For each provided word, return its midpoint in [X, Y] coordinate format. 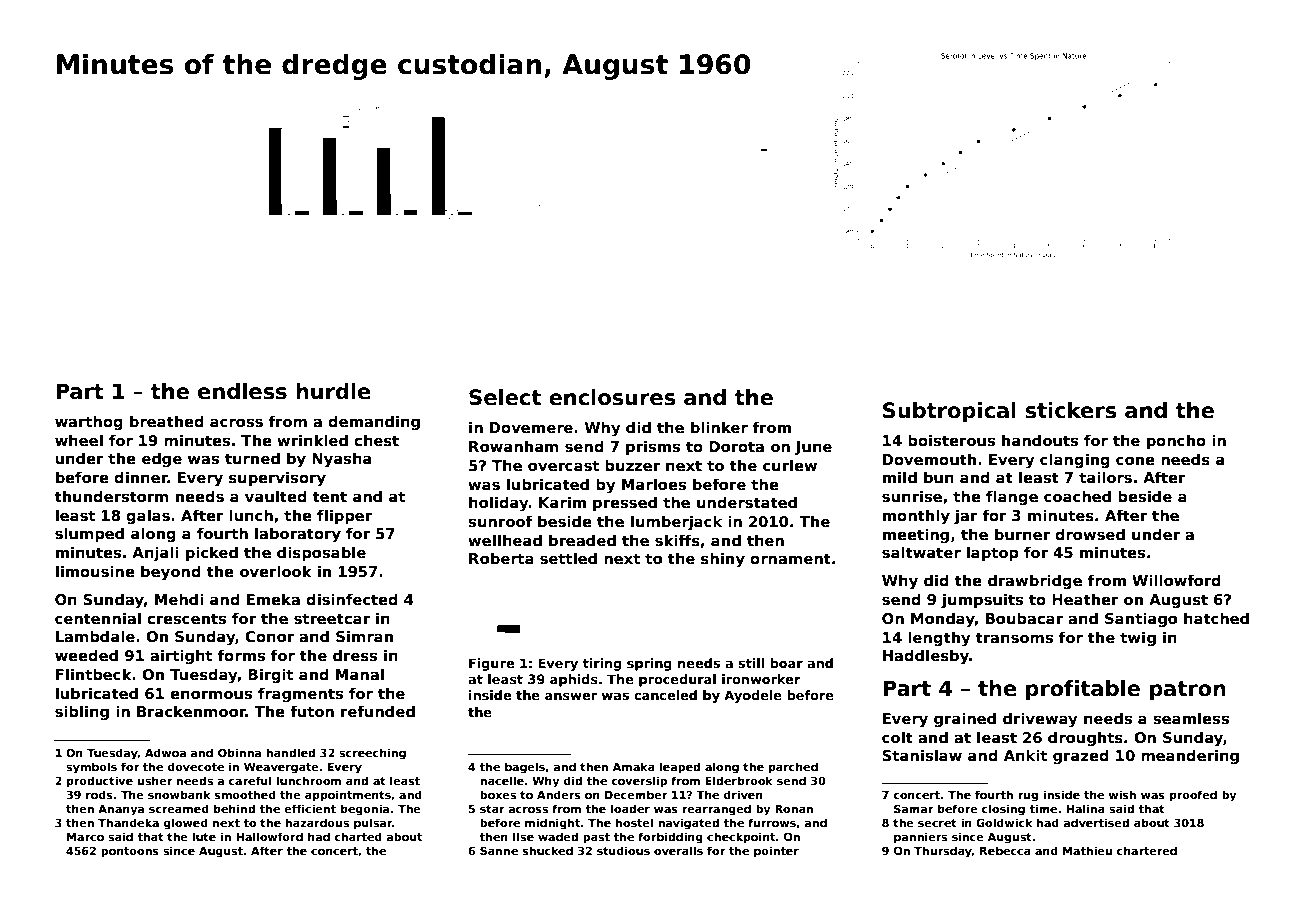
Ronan [794, 809]
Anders [559, 794]
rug [1028, 797]
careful [250, 780]
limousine [95, 571]
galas [148, 516]
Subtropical [949, 412]
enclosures [612, 397]
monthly [916, 516]
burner [1022, 534]
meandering [1190, 756]
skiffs [677, 540]
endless [242, 391]
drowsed [1090, 534]
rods [99, 794]
